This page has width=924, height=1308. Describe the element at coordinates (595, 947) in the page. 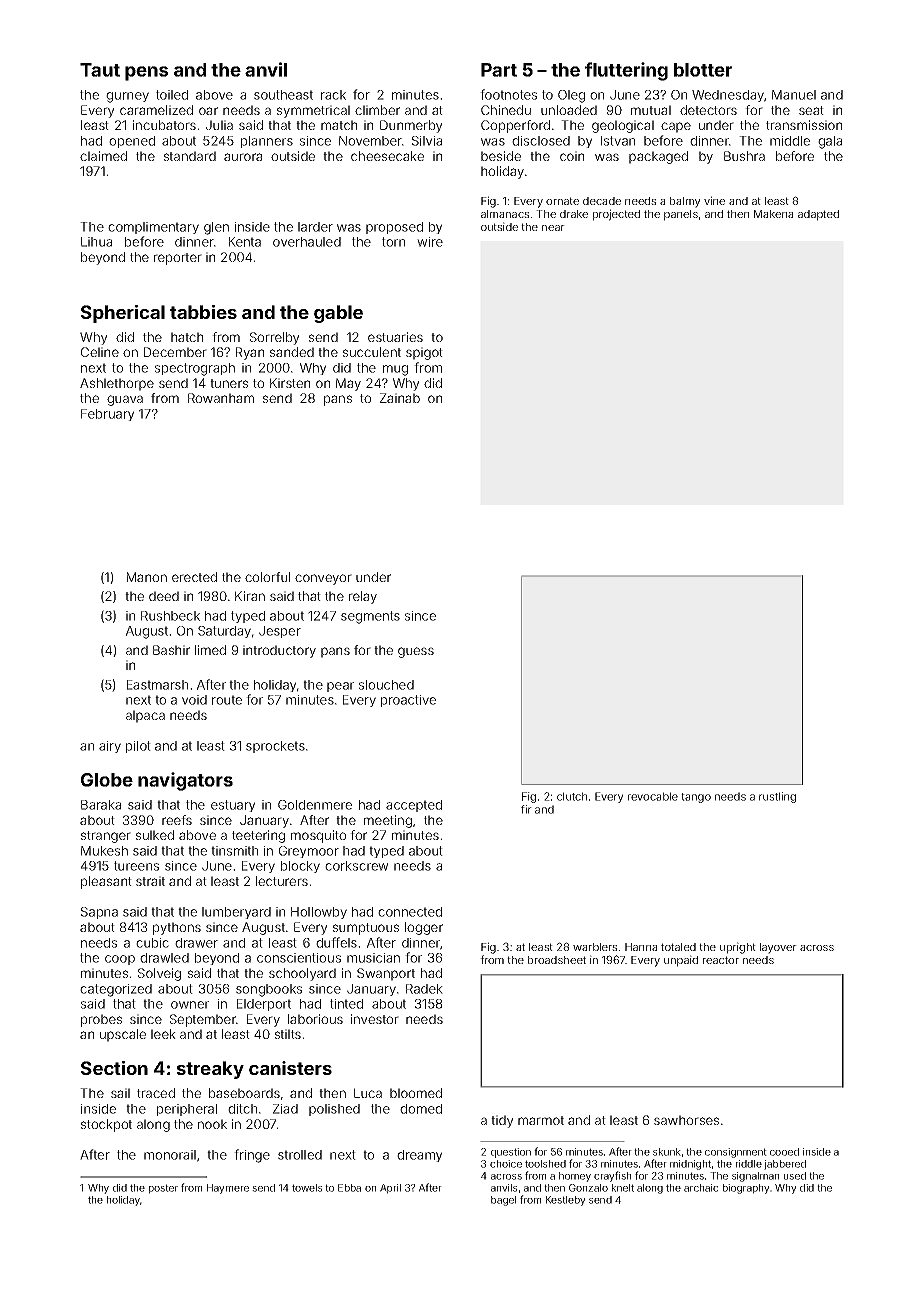

I see `warblers` at that location.
